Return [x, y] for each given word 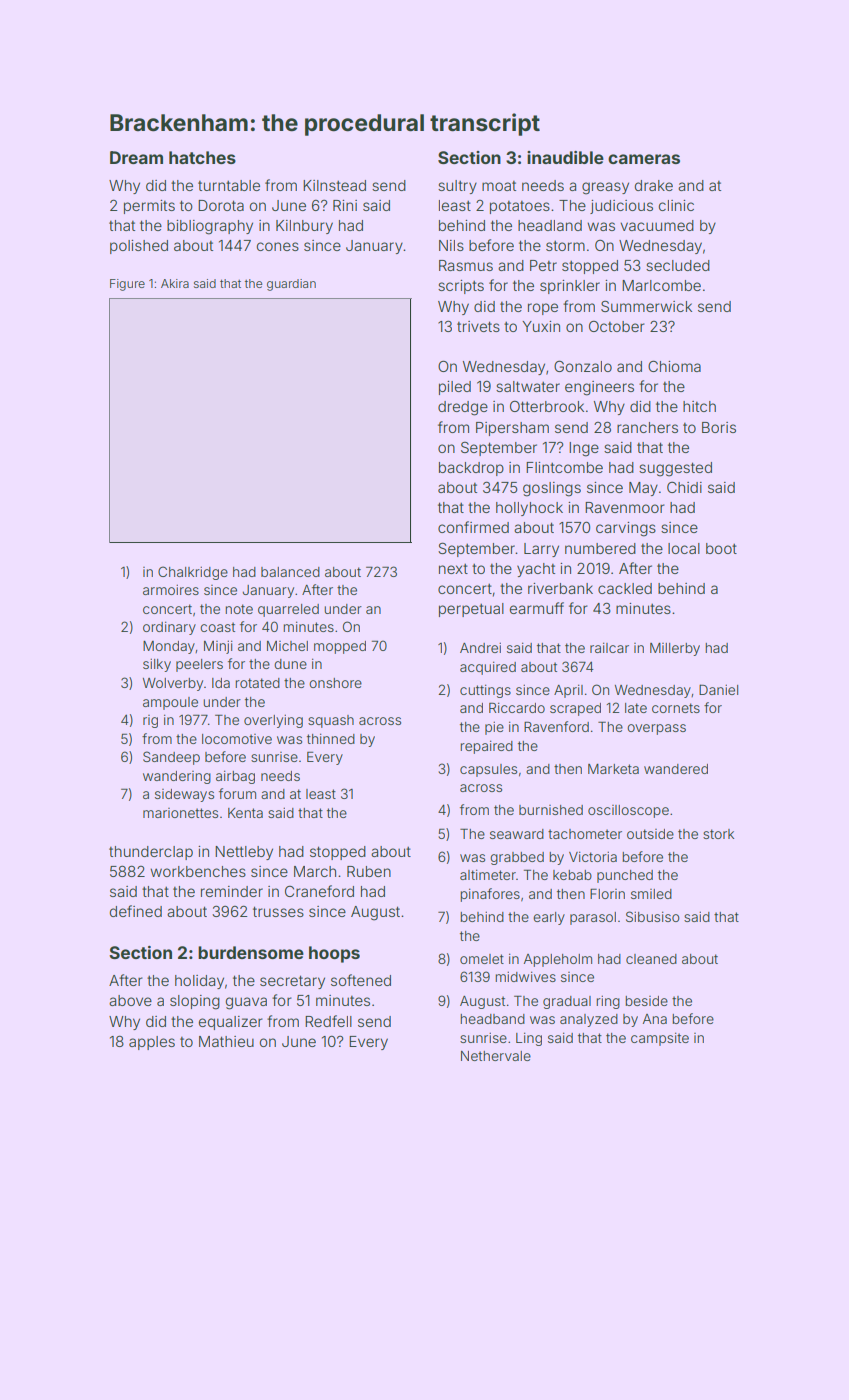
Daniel [718, 689]
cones [278, 246]
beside [646, 1001]
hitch [699, 406]
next [453, 569]
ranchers [647, 427]
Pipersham [512, 429]
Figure [127, 285]
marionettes [180, 813]
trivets [478, 326]
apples [152, 1043]
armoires [171, 590]
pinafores [490, 895]
